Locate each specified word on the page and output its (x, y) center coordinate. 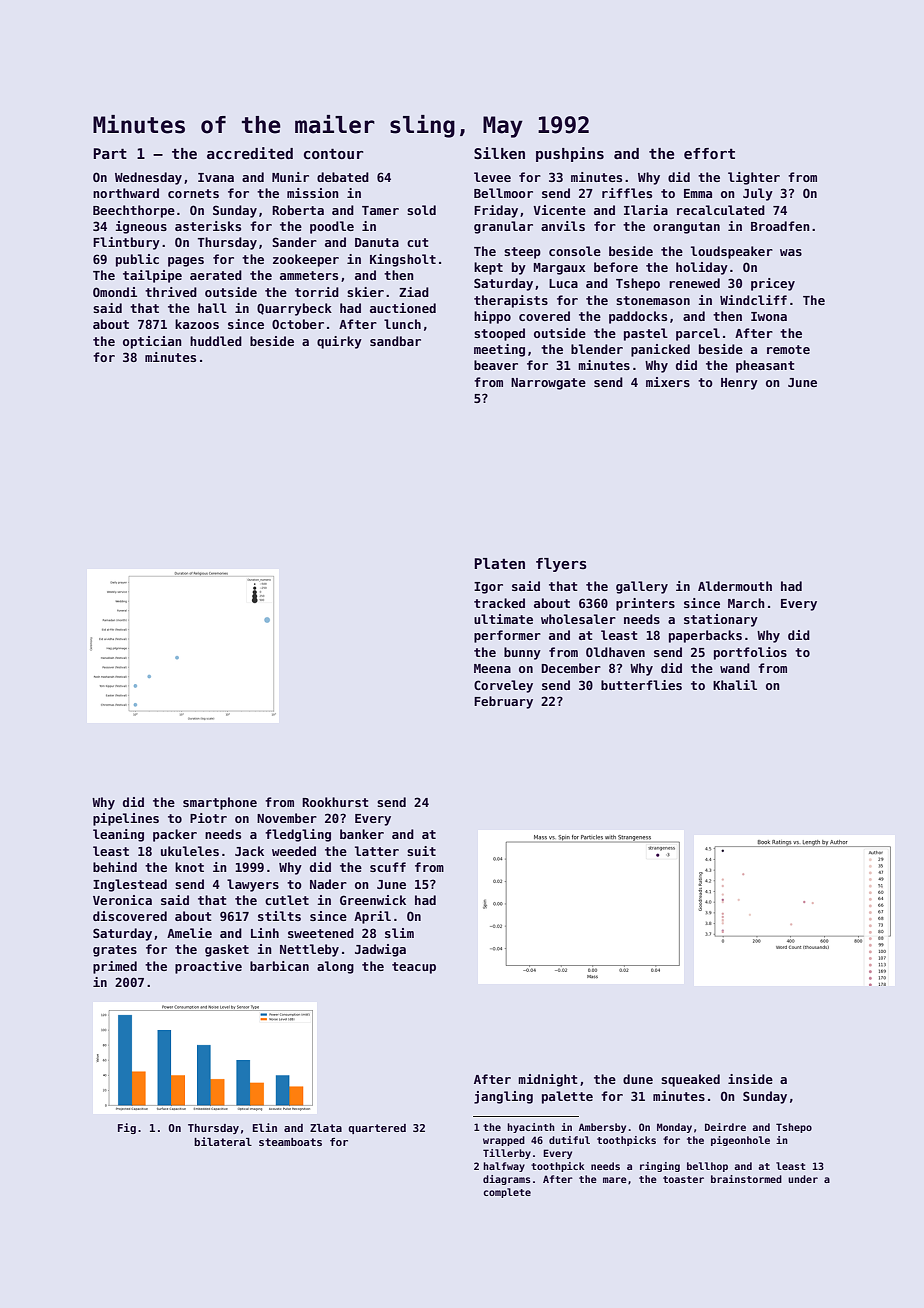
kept (488, 268)
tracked (499, 603)
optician (152, 342)
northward (126, 193)
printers (645, 604)
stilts (279, 916)
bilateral (223, 1141)
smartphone (220, 803)
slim (399, 933)
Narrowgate (548, 384)
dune (638, 1079)
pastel (646, 334)
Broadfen (780, 226)
